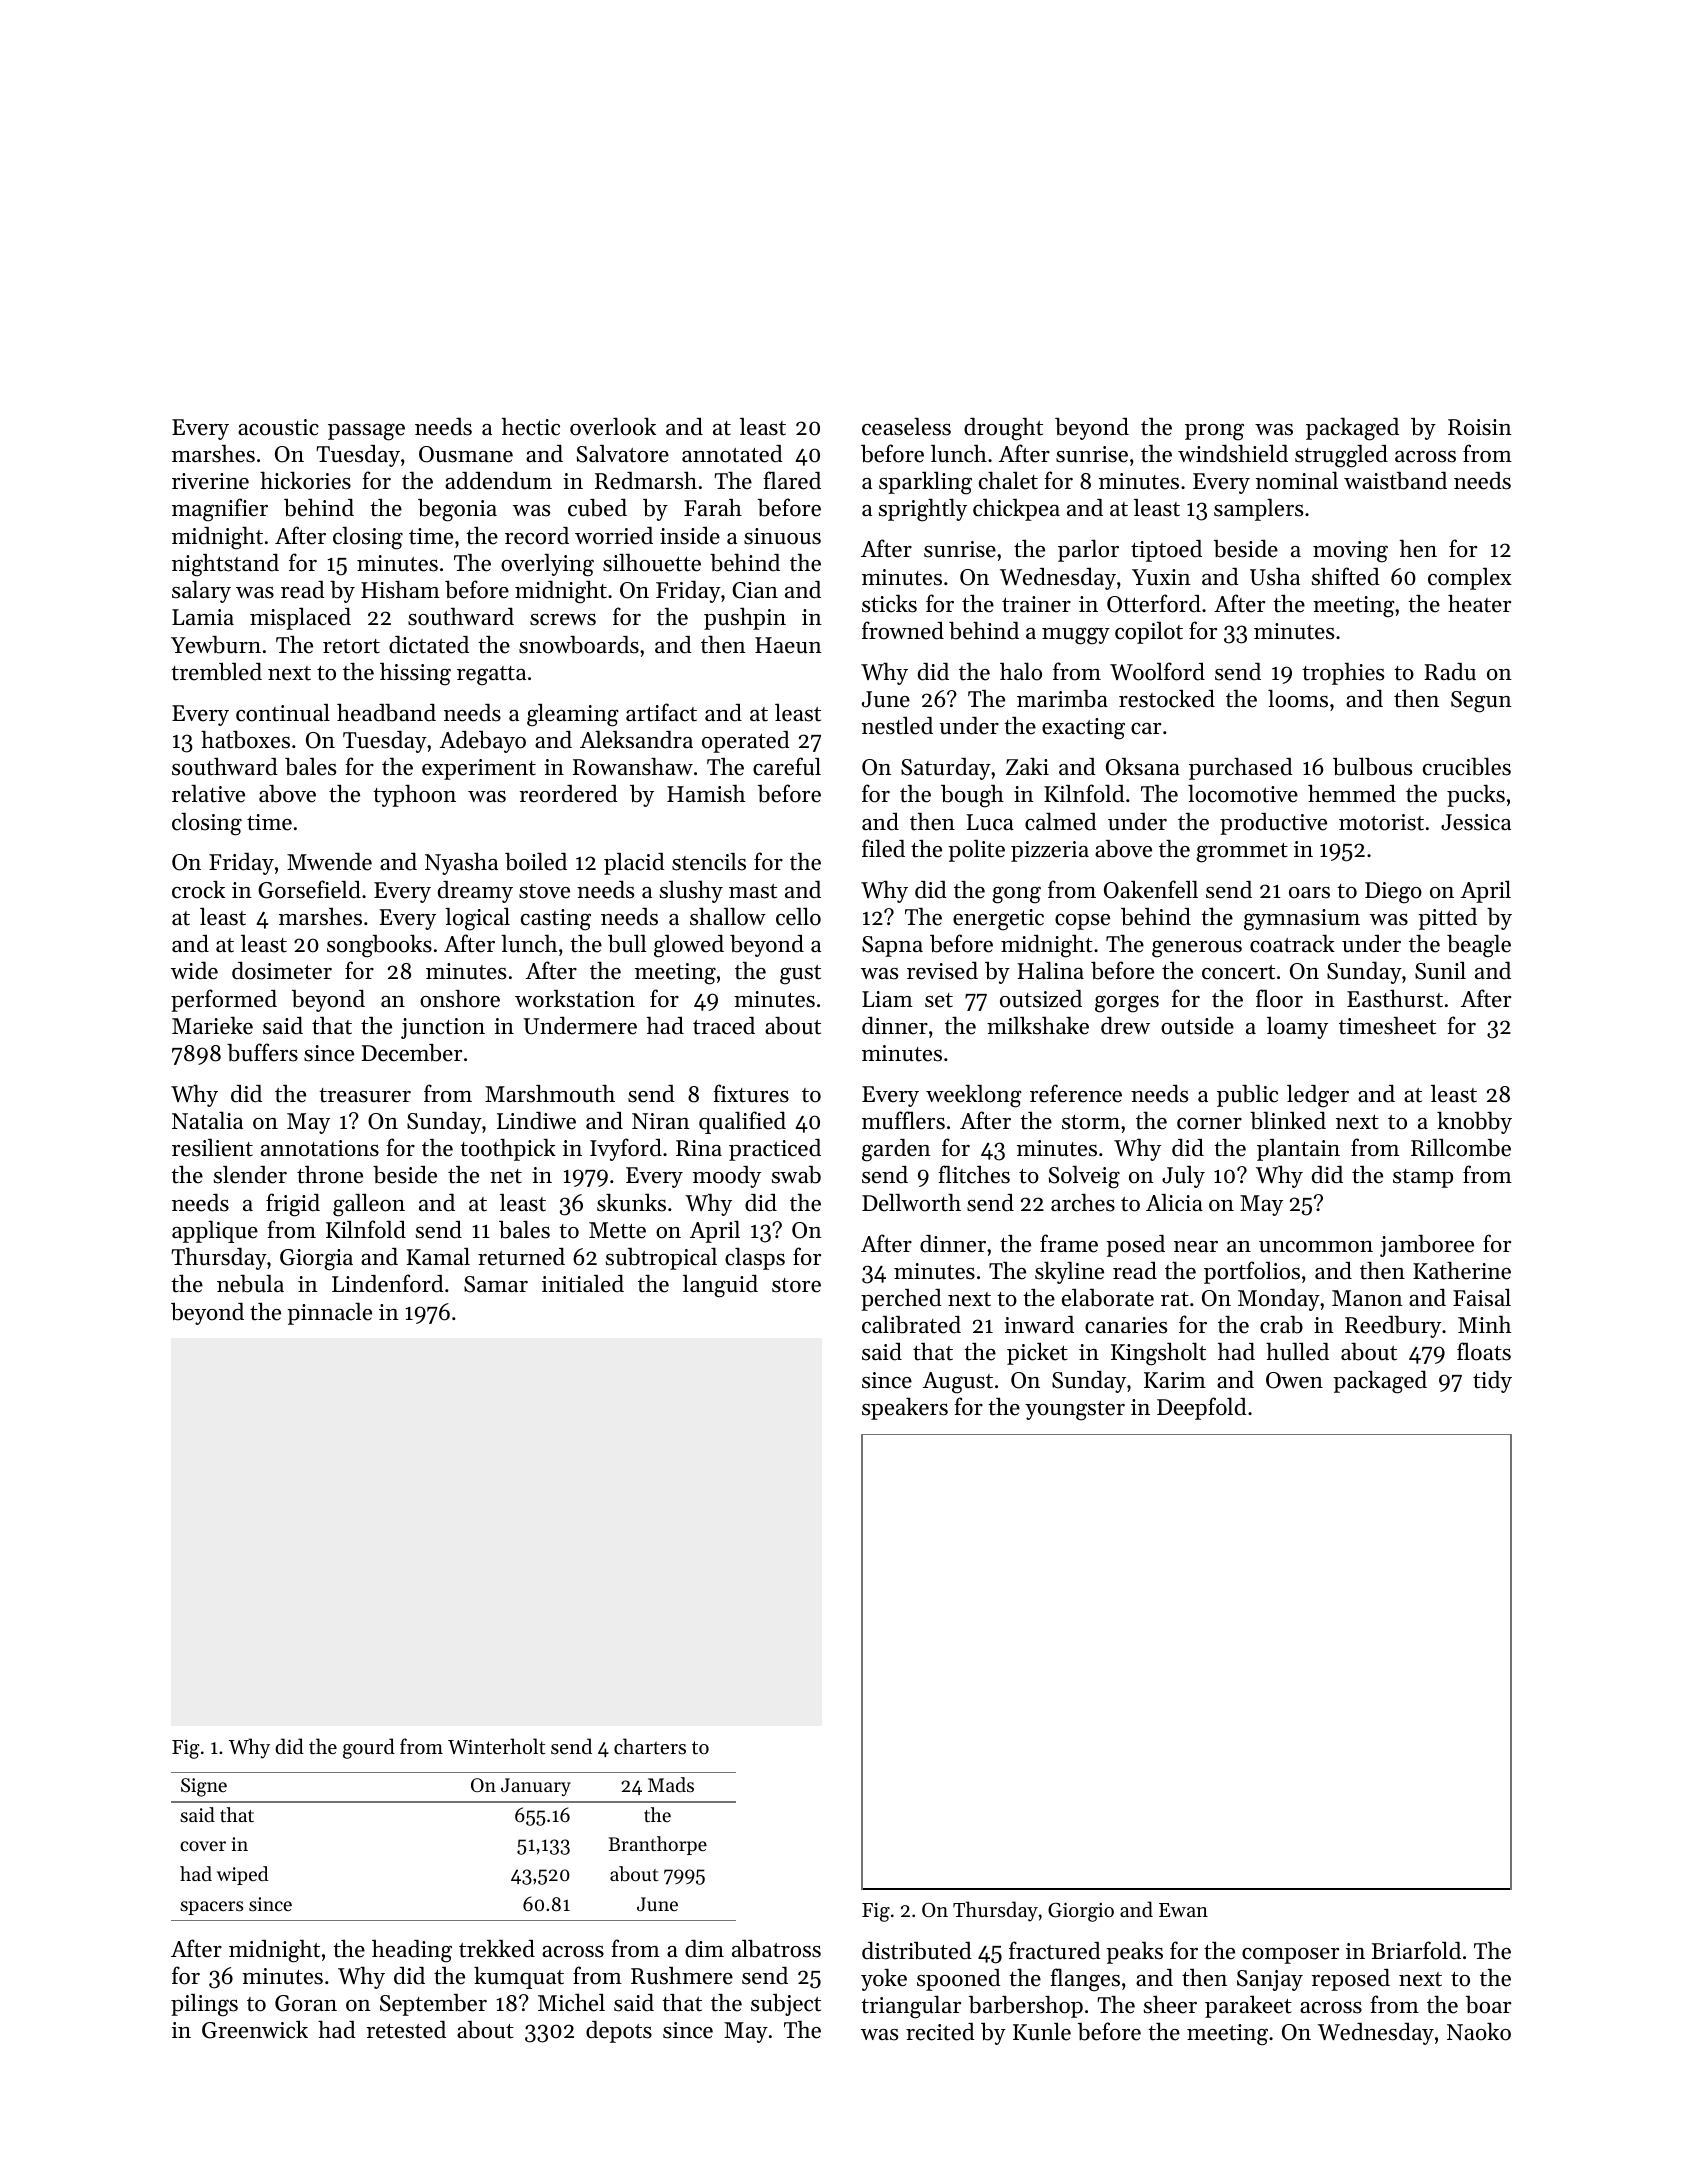  Describe the element at coordinates (623, 454) in the document. I see `Salvatore` at that location.
